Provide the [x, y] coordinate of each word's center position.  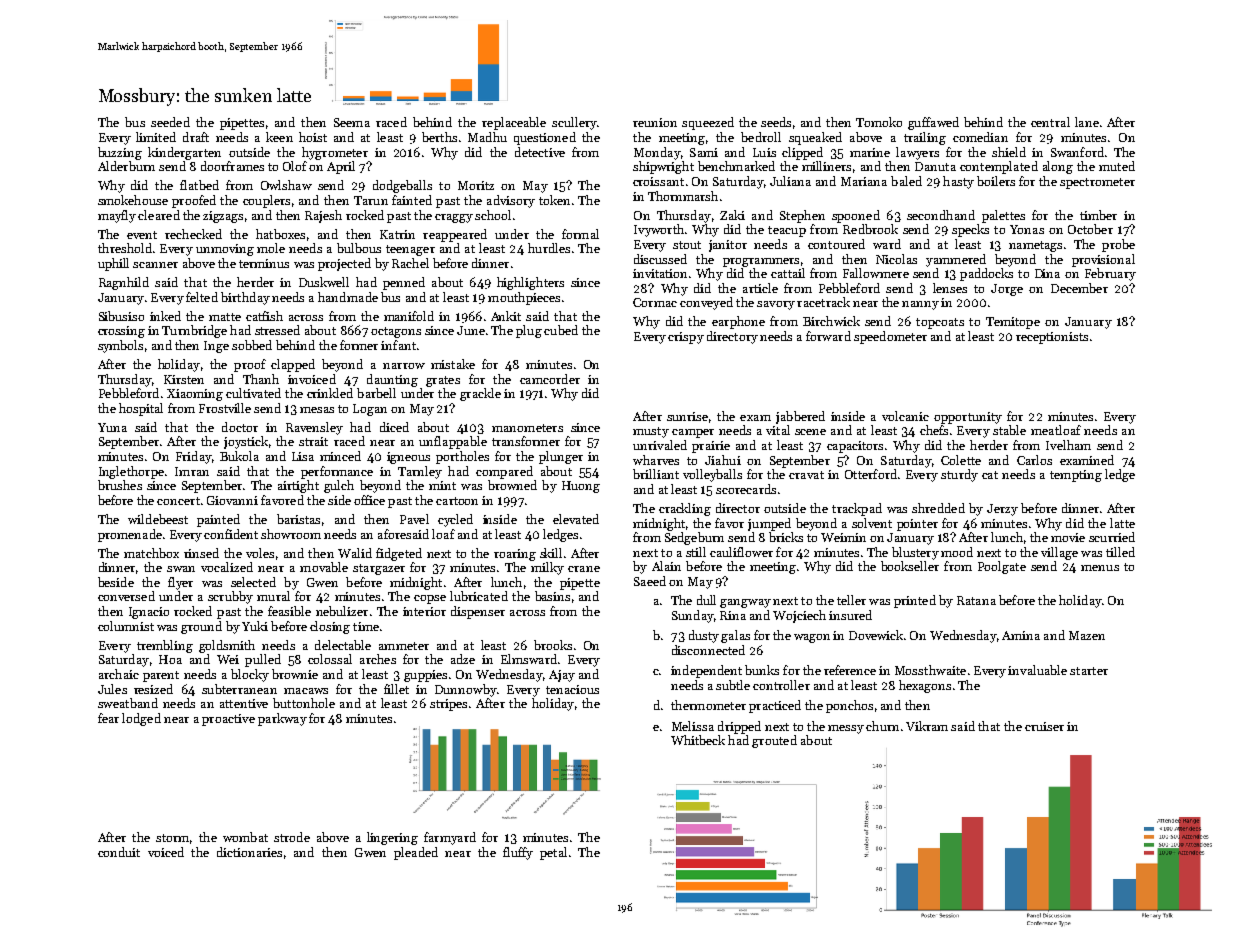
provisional [1103, 260]
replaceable [514, 123]
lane [1087, 122]
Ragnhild [124, 283]
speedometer [890, 337]
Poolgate [1002, 567]
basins [552, 596]
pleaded [416, 853]
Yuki [255, 626]
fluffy [518, 853]
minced [340, 456]
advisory [511, 201]
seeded [170, 122]
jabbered [800, 417]
